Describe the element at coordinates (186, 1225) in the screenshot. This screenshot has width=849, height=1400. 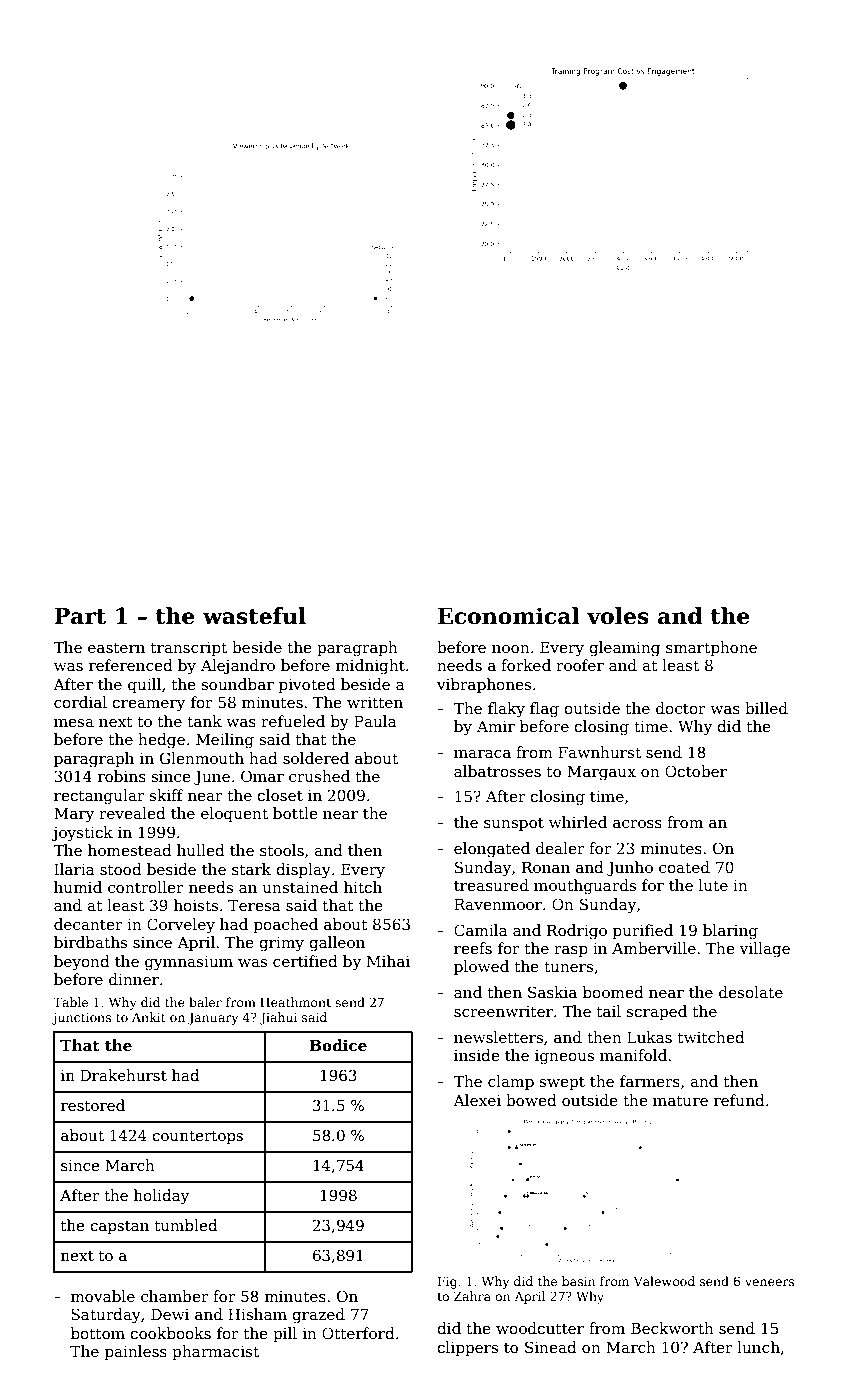
I see `tumbled` at that location.
